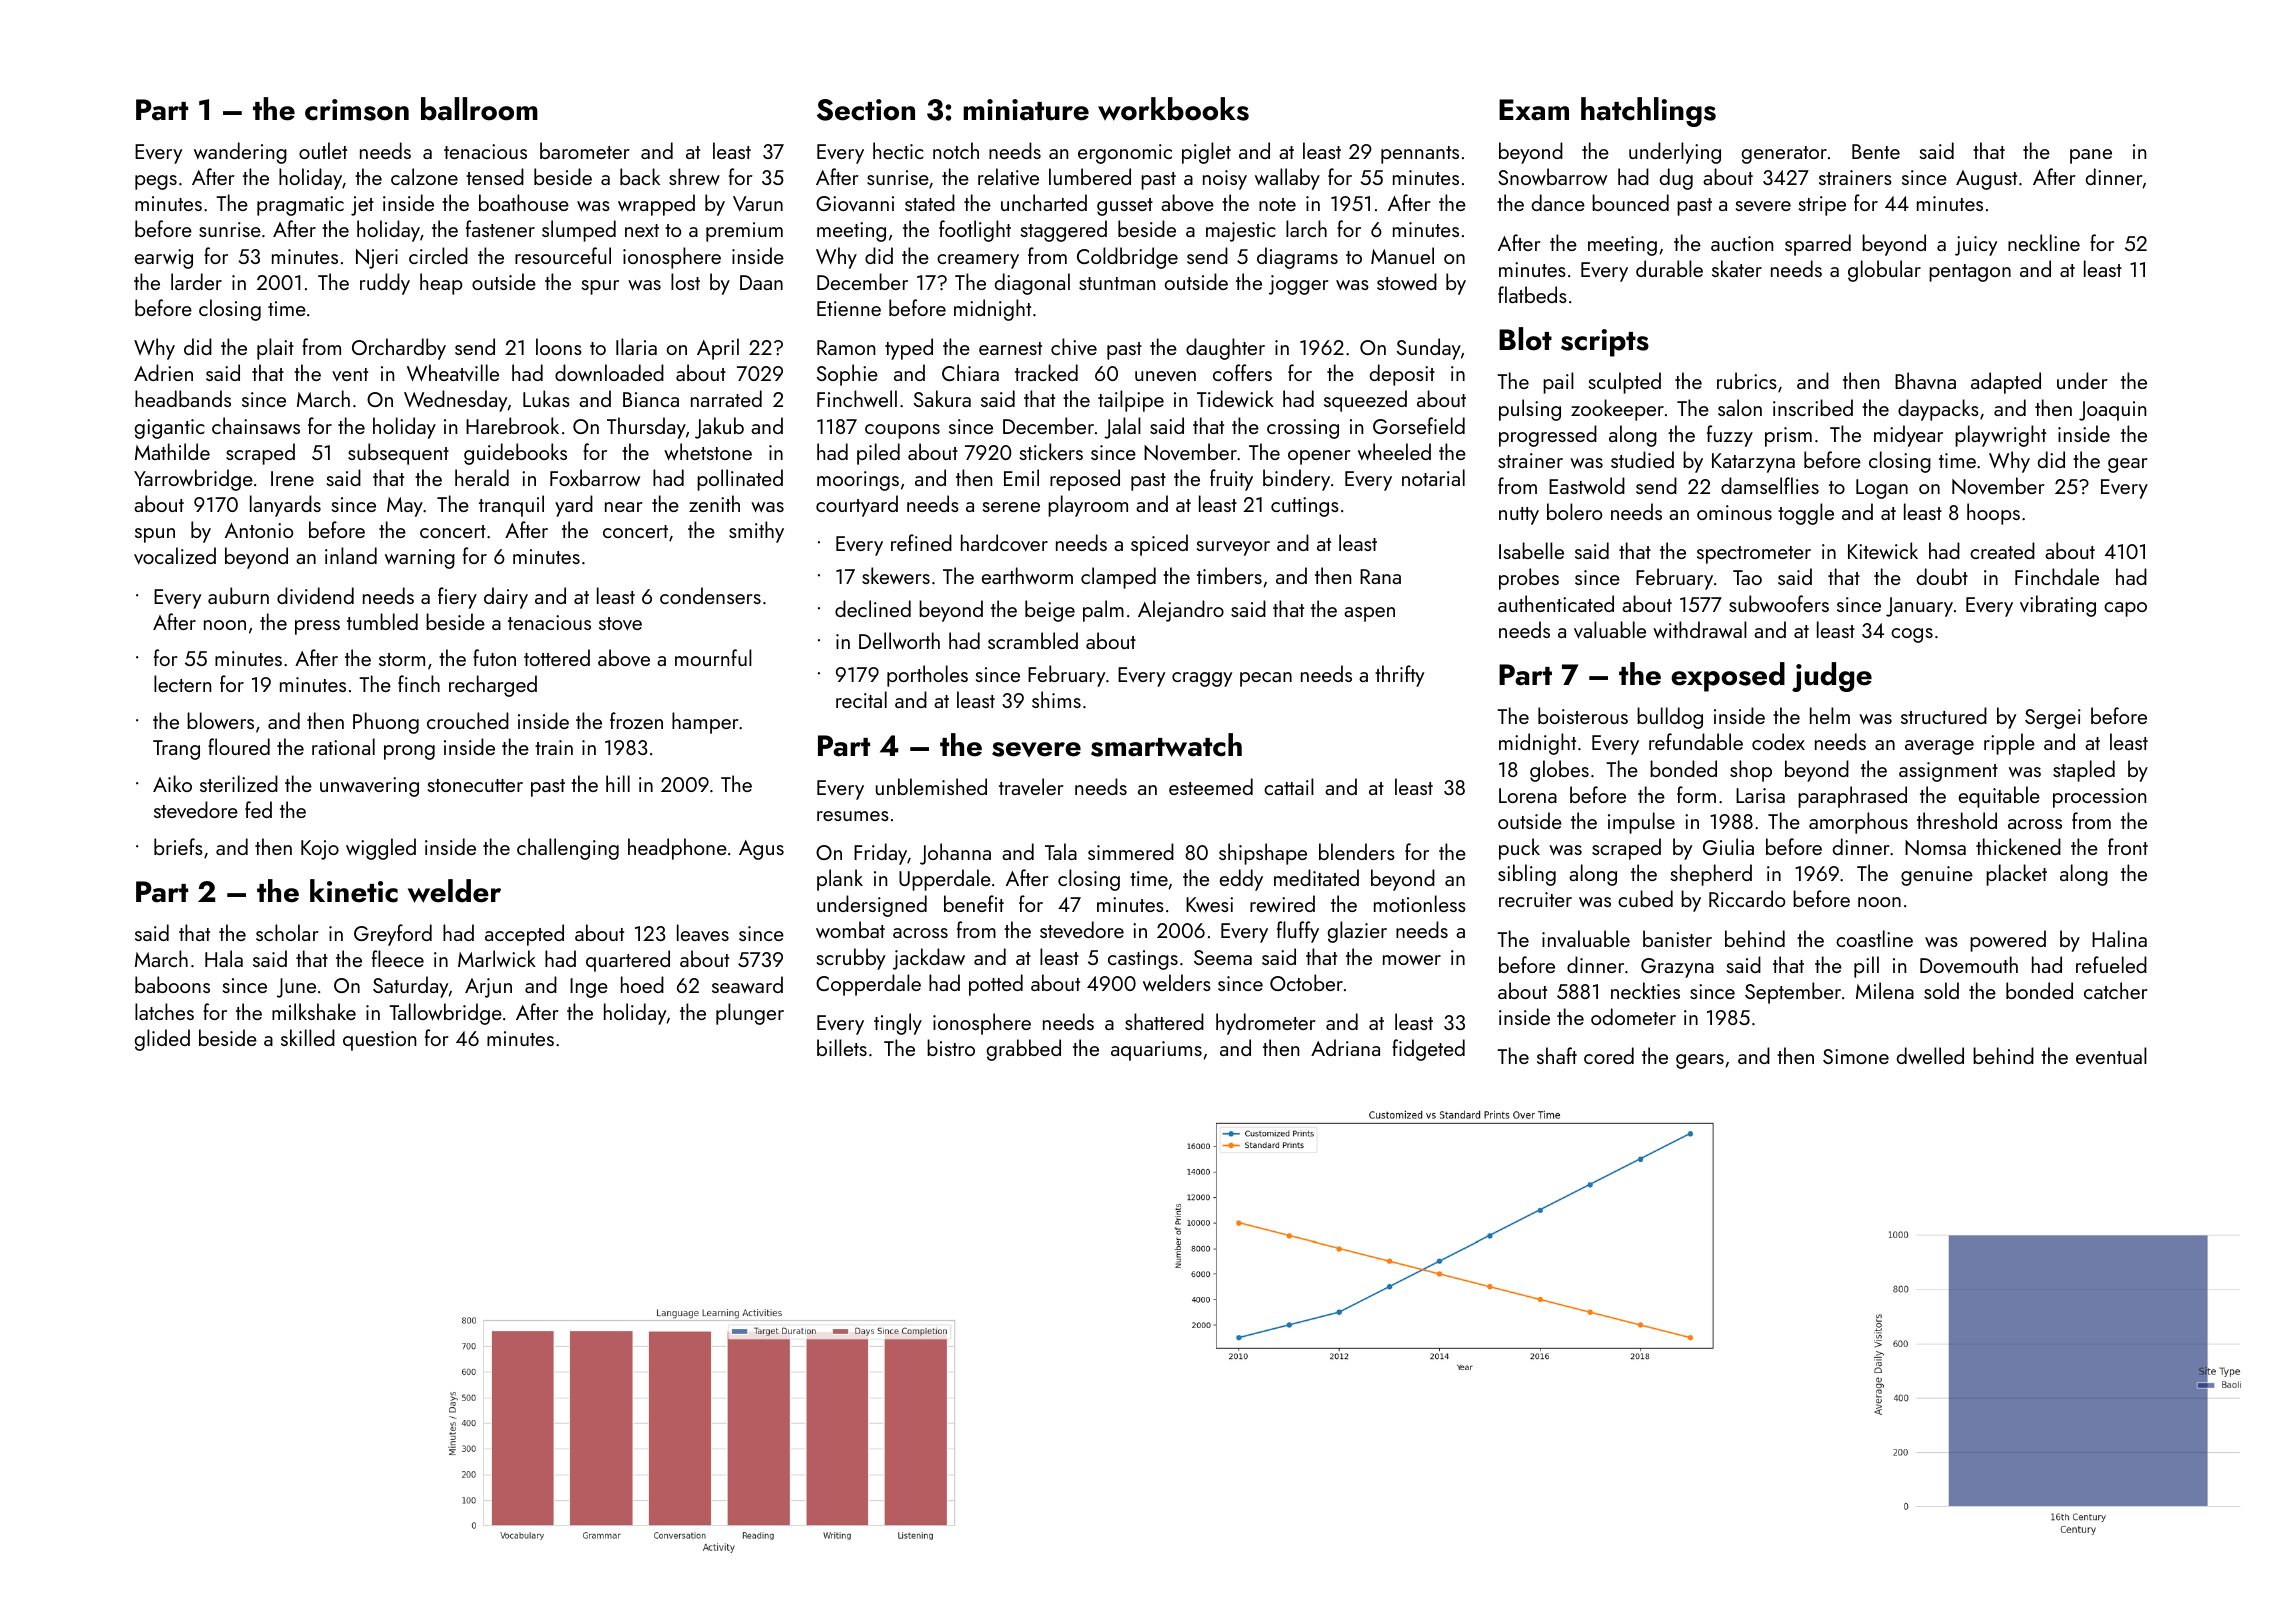  Describe the element at coordinates (357, 110) in the screenshot. I see `crimson` at that location.
